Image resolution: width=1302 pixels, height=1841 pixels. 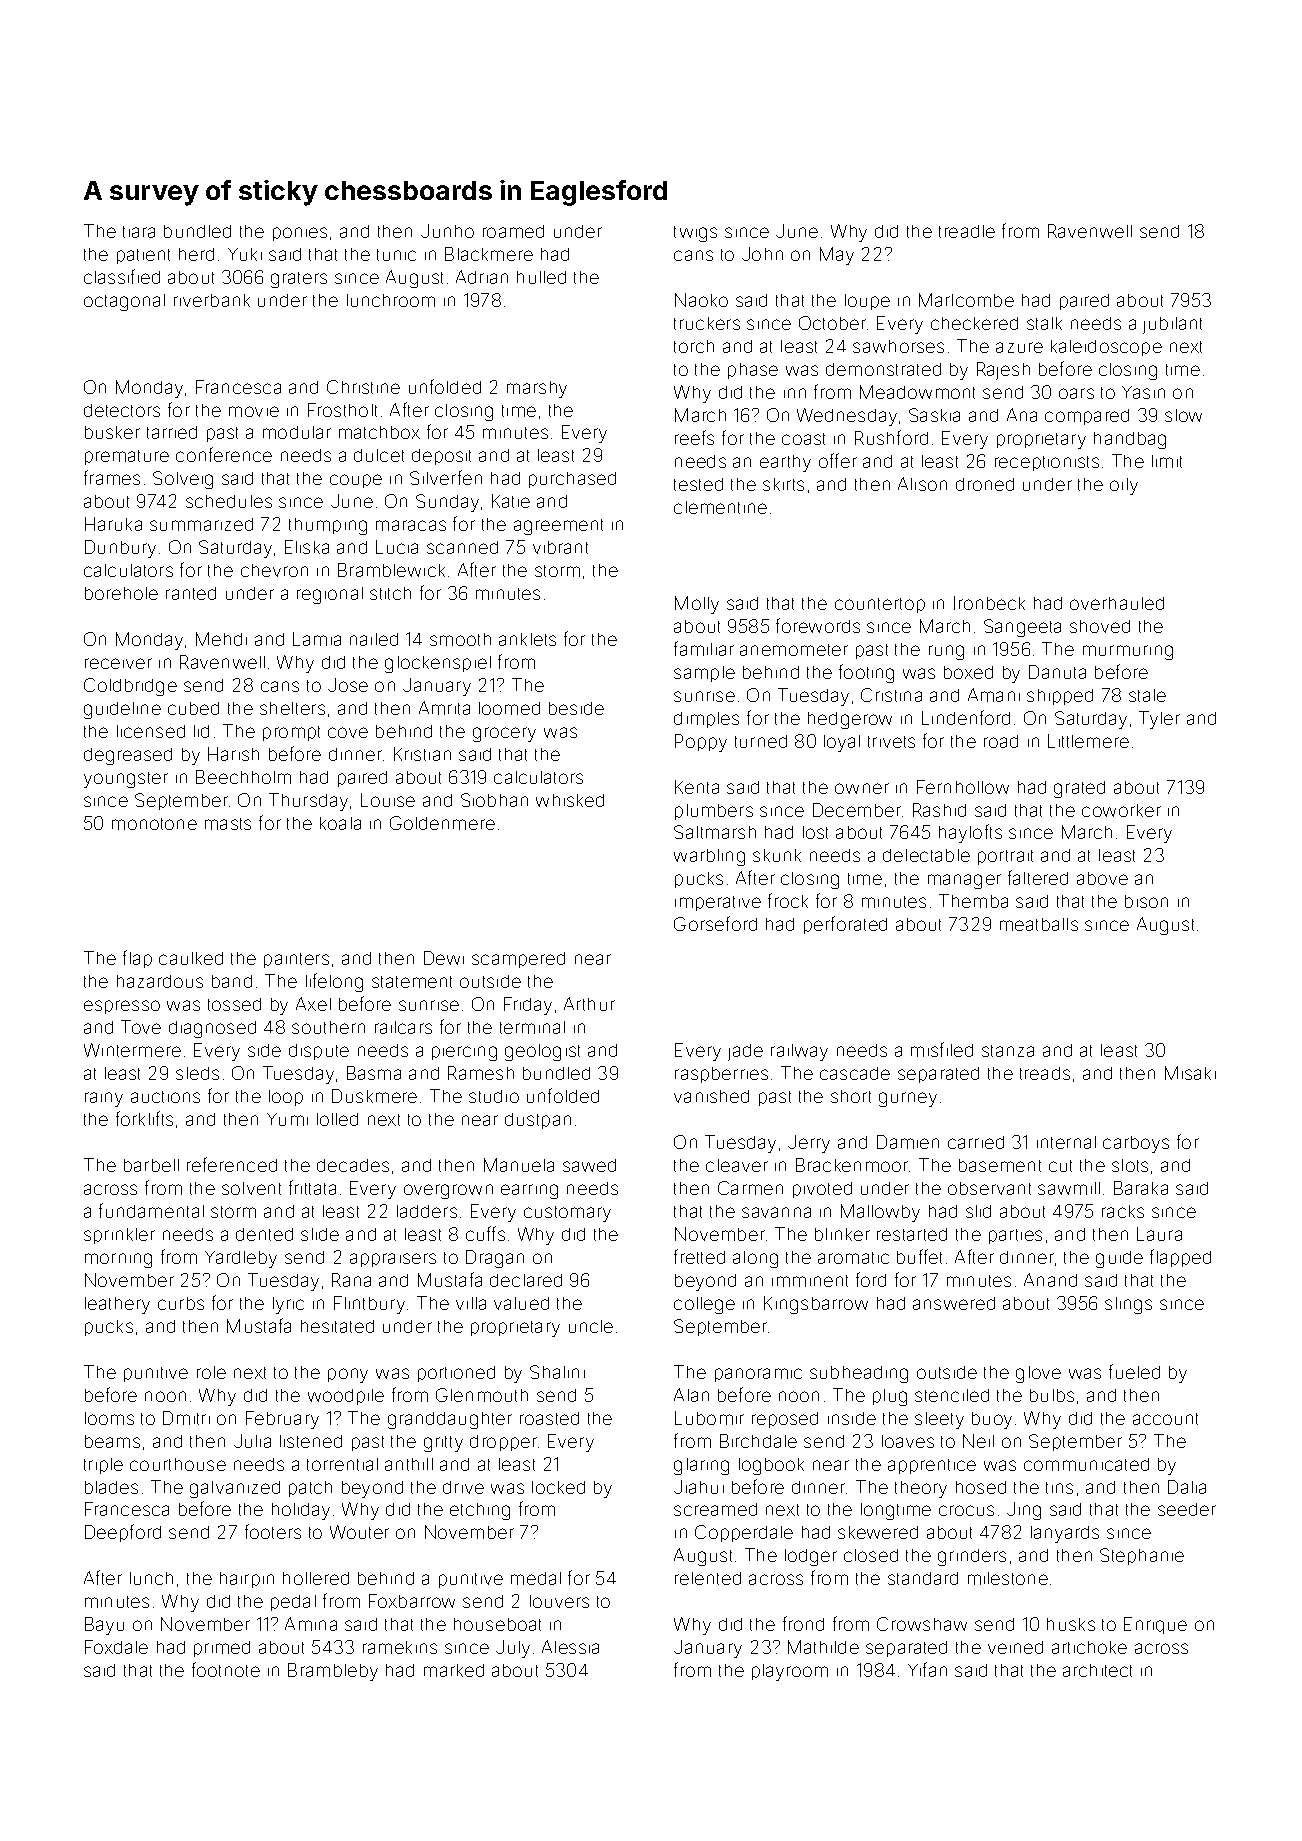 I want to click on relented, so click(x=708, y=1578).
